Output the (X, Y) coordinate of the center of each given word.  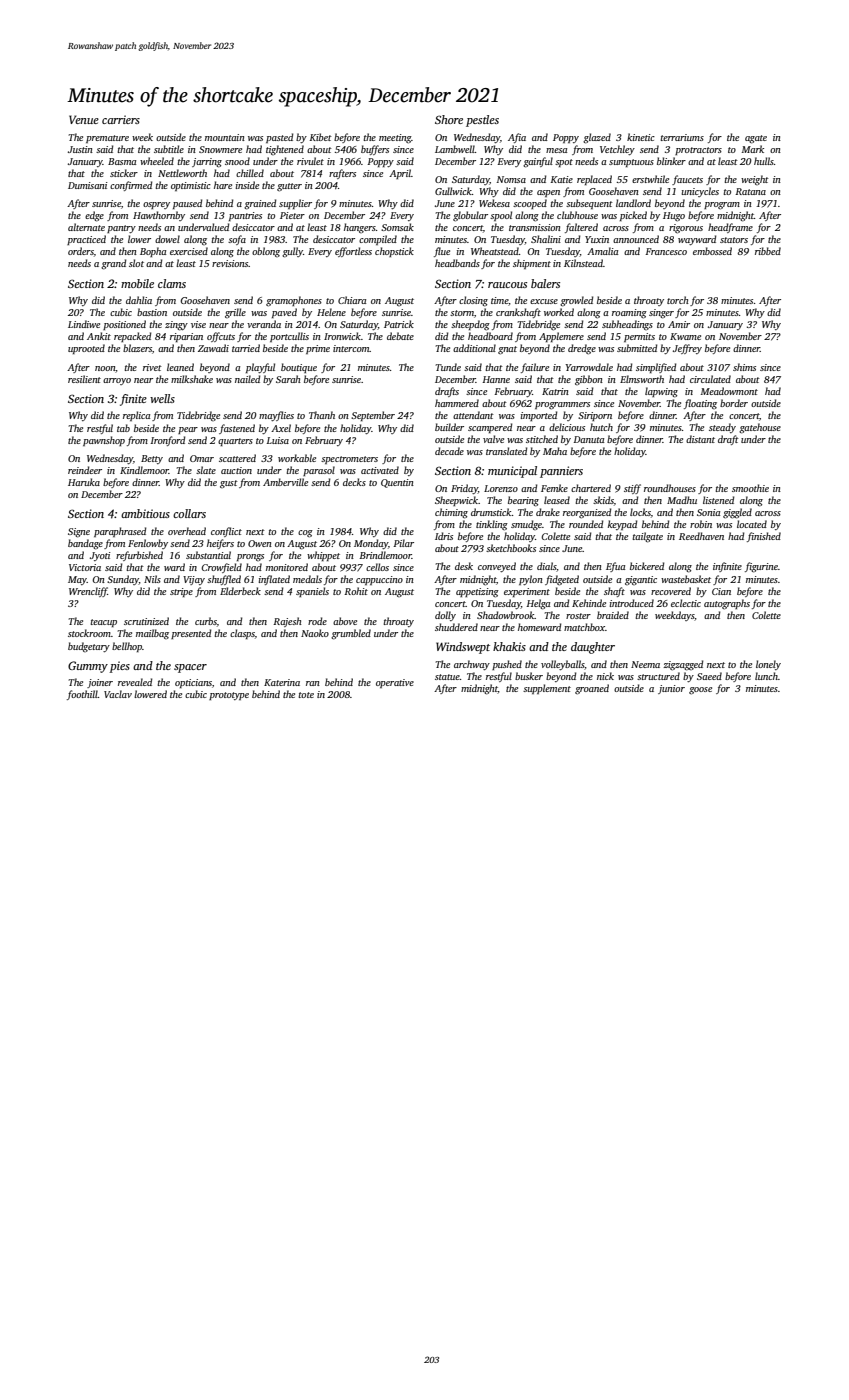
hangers (360, 228)
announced (636, 239)
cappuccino (379, 580)
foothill (82, 695)
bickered (647, 566)
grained (260, 204)
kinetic (641, 137)
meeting (395, 139)
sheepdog (470, 325)
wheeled (157, 161)
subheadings (627, 325)
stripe (181, 592)
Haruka (84, 482)
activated (380, 470)
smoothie (750, 488)
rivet (152, 367)
